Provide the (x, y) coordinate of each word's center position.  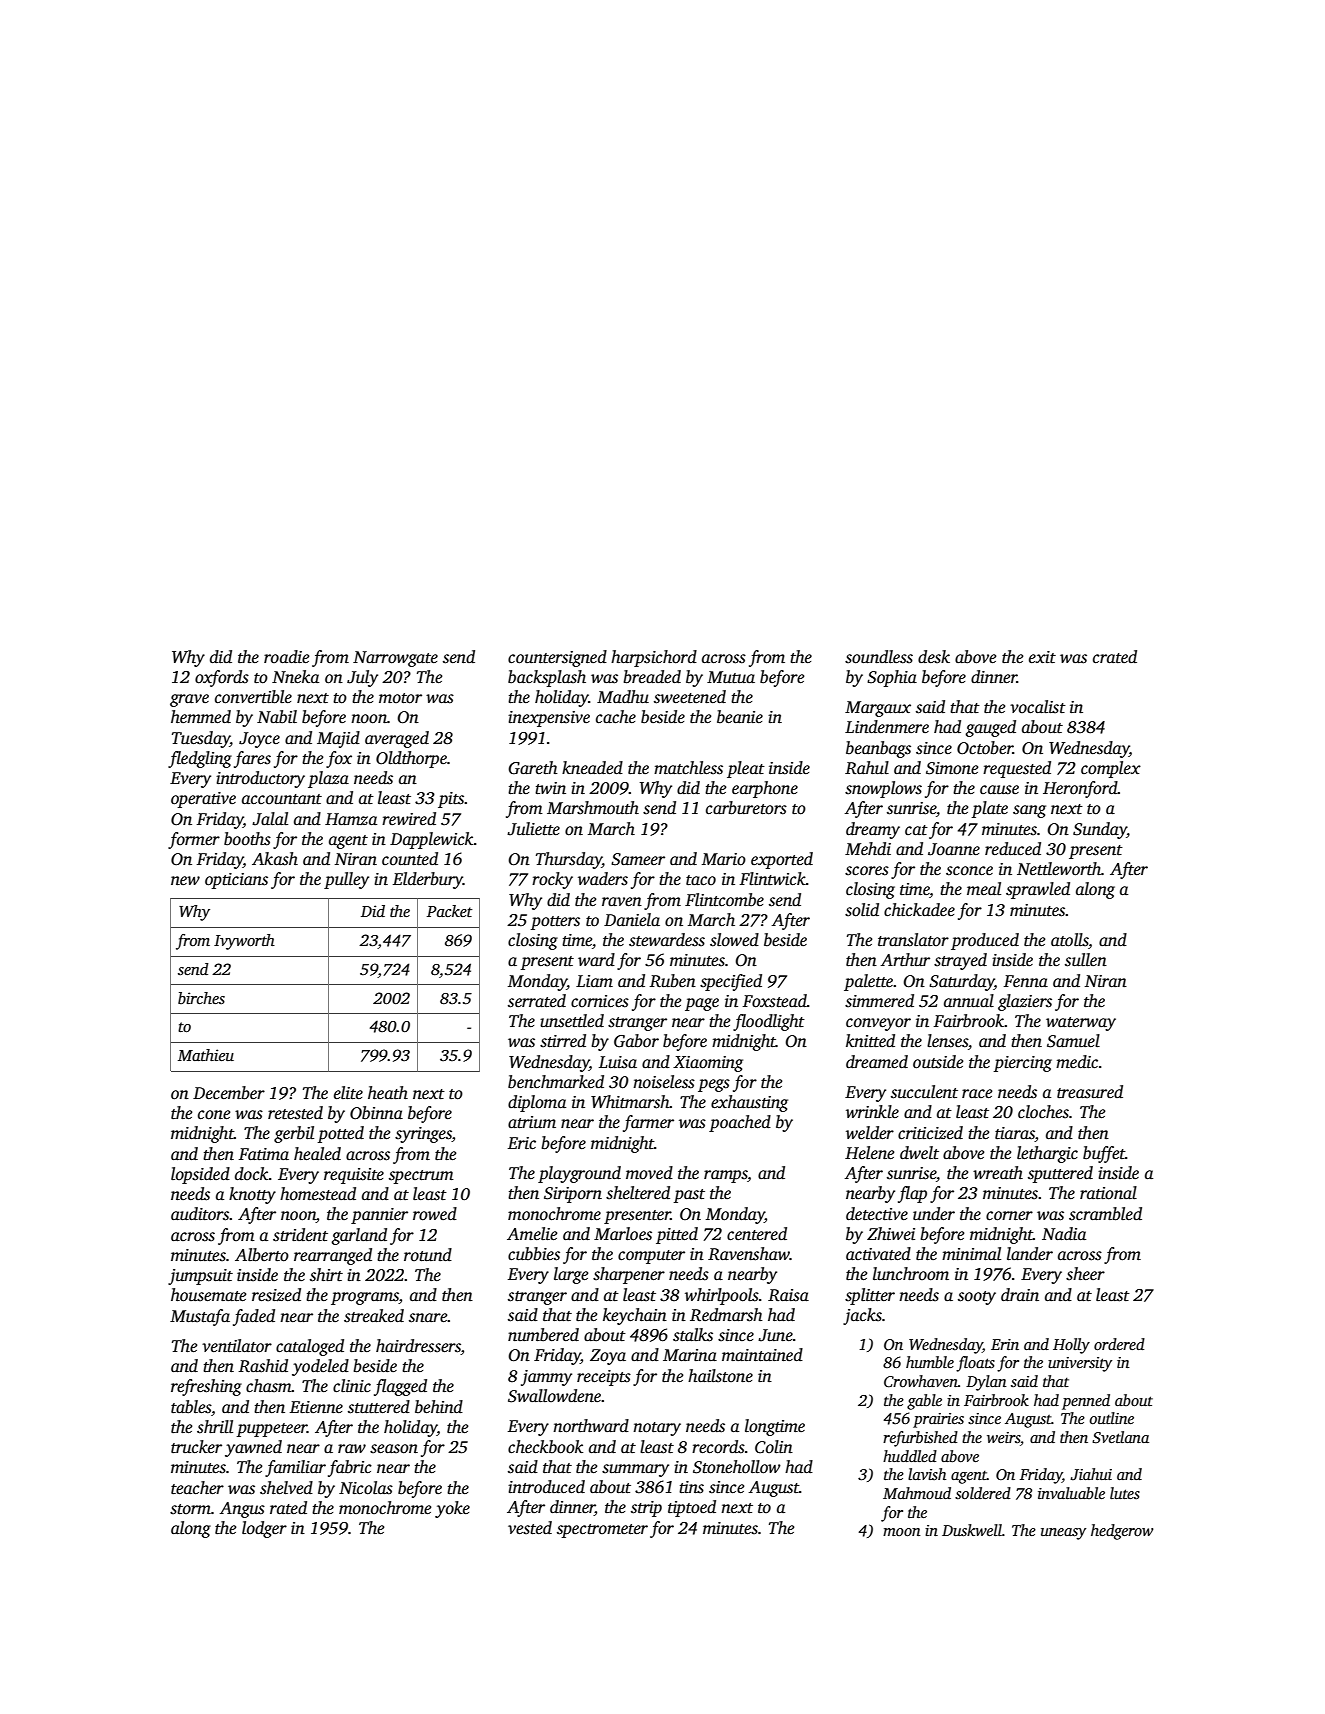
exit (1042, 657)
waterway (1081, 1024)
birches (201, 998)
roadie (287, 657)
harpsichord (654, 658)
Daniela (632, 920)
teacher (197, 1488)
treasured (1090, 1092)
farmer (648, 1123)
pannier (379, 1216)
